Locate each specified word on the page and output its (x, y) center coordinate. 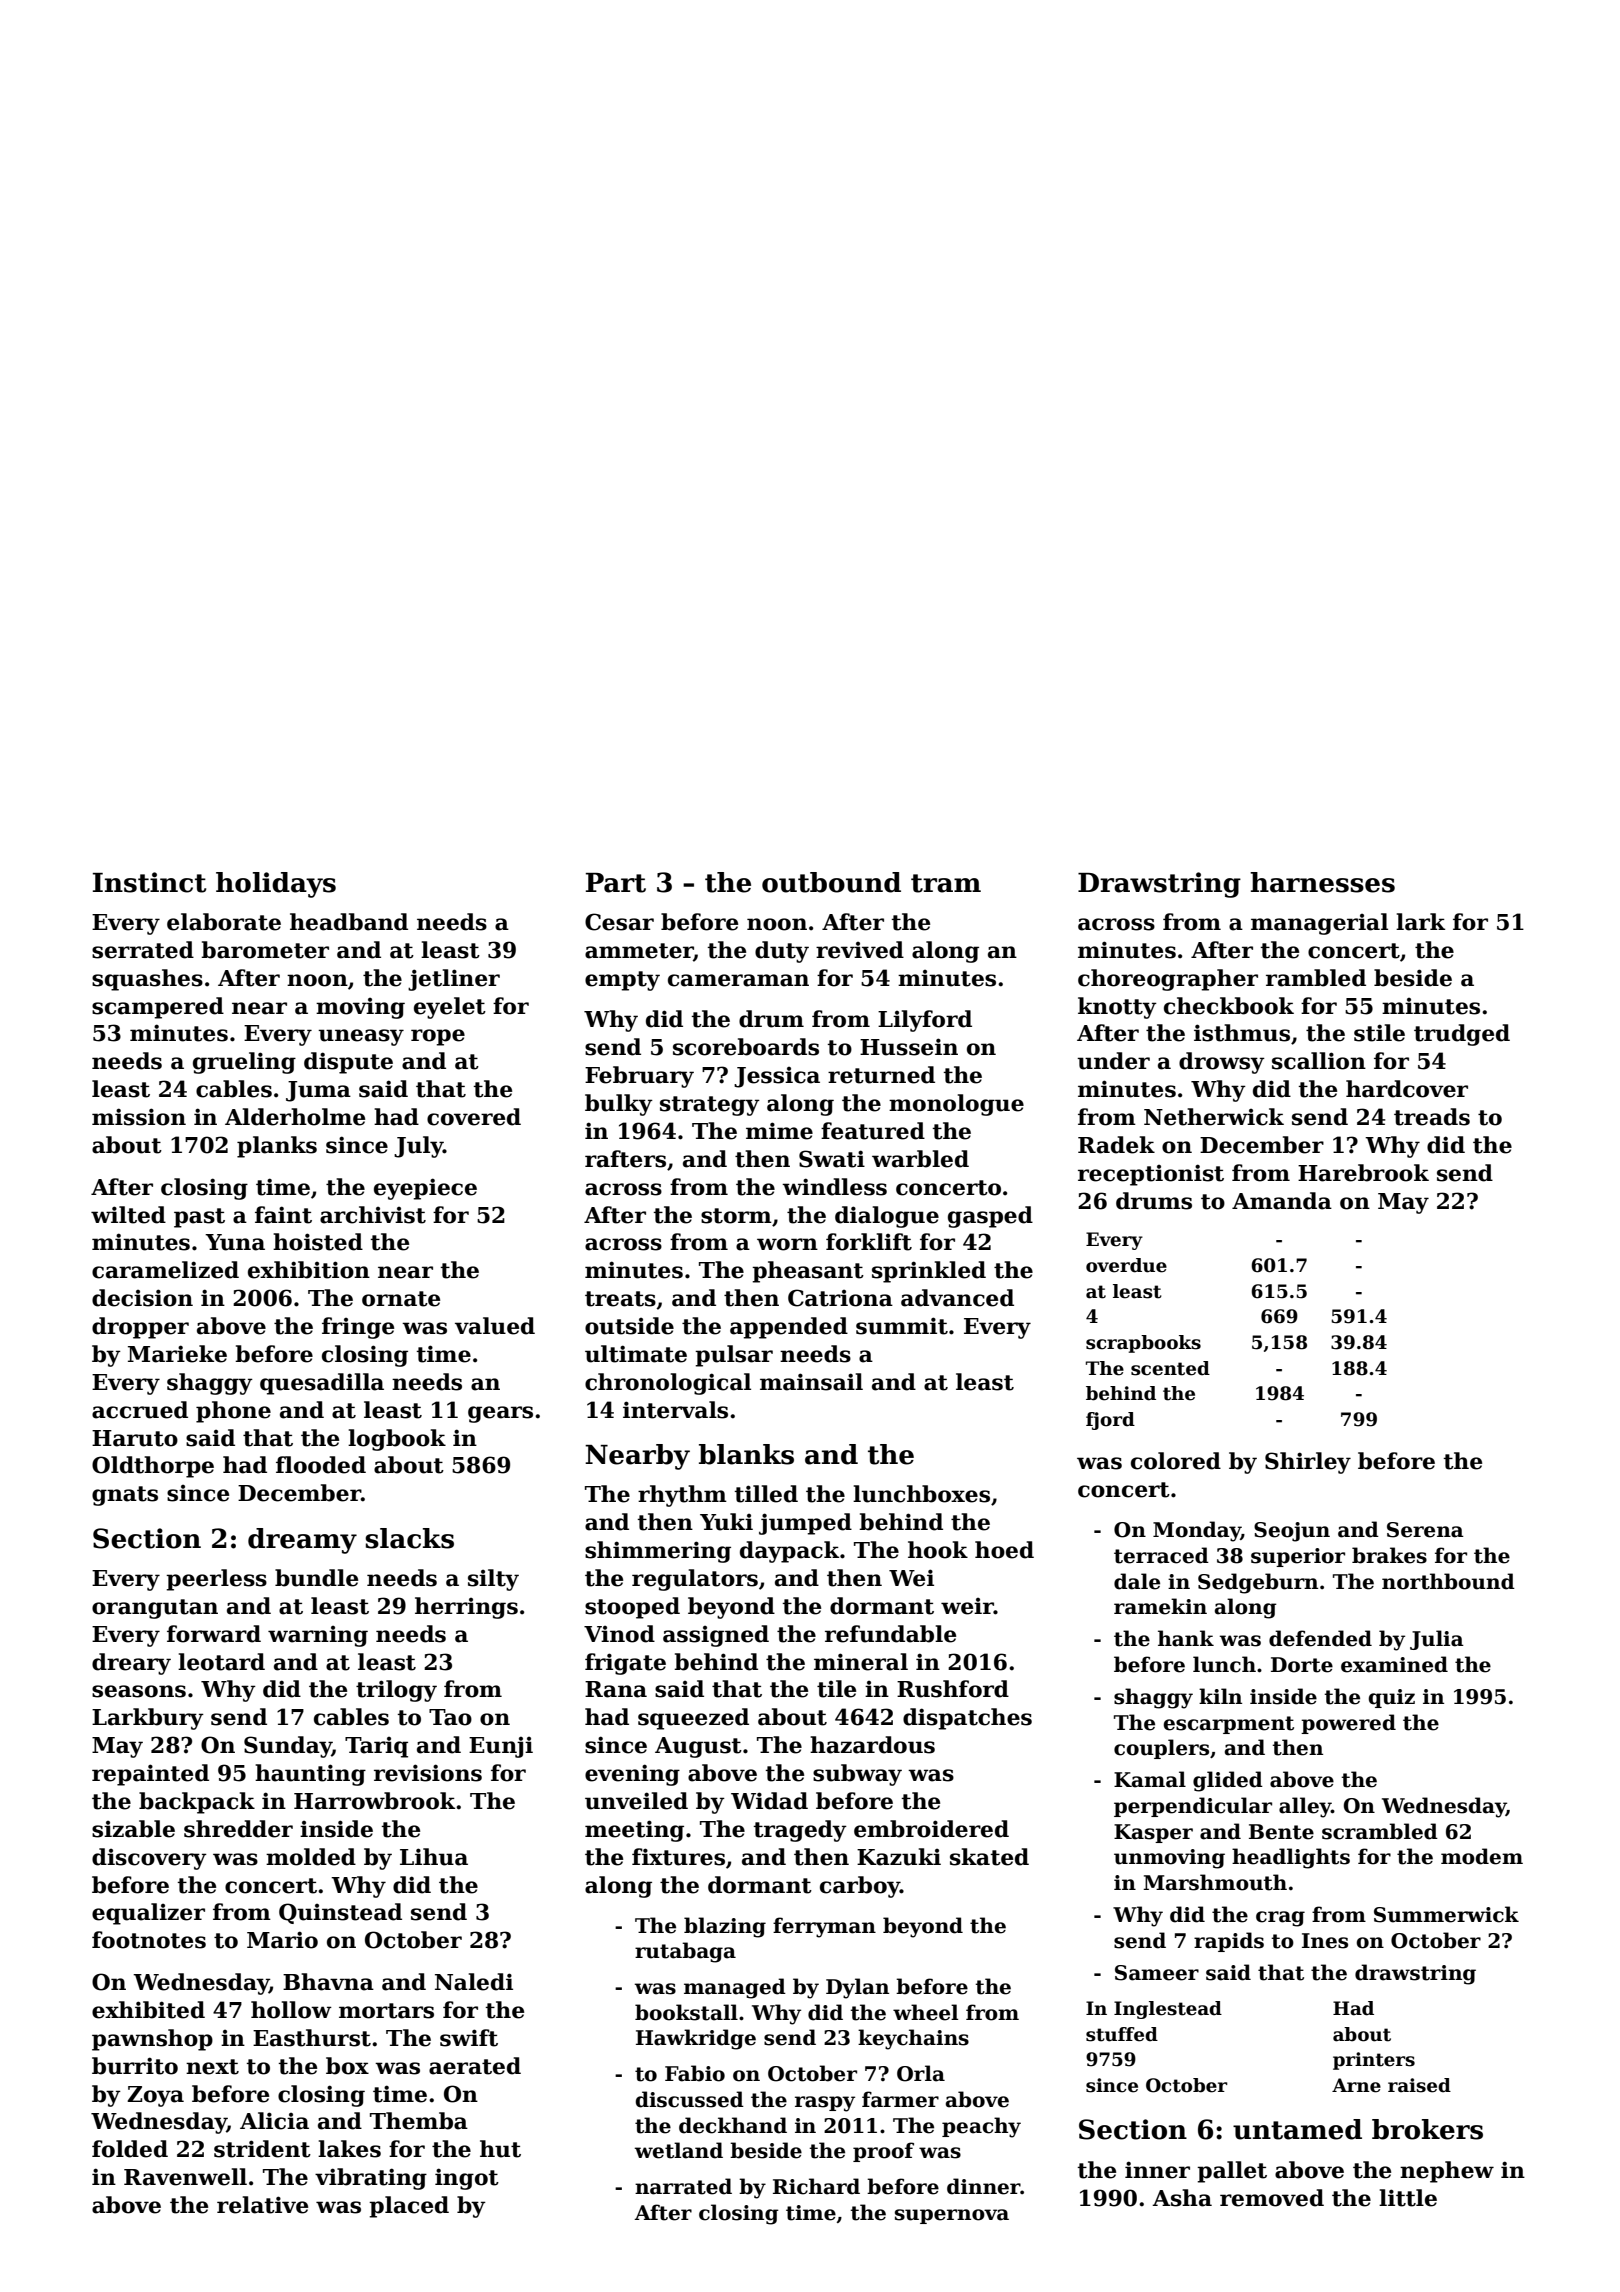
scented (1170, 1368)
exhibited (148, 2010)
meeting (634, 1831)
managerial (1319, 924)
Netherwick (1214, 1117)
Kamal (1150, 1779)
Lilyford (925, 1021)
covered (474, 1117)
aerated (475, 2066)
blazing (725, 1927)
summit (902, 1326)
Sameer (1157, 1973)
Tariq (376, 1747)
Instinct (149, 882)
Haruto (135, 1438)
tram (946, 883)
